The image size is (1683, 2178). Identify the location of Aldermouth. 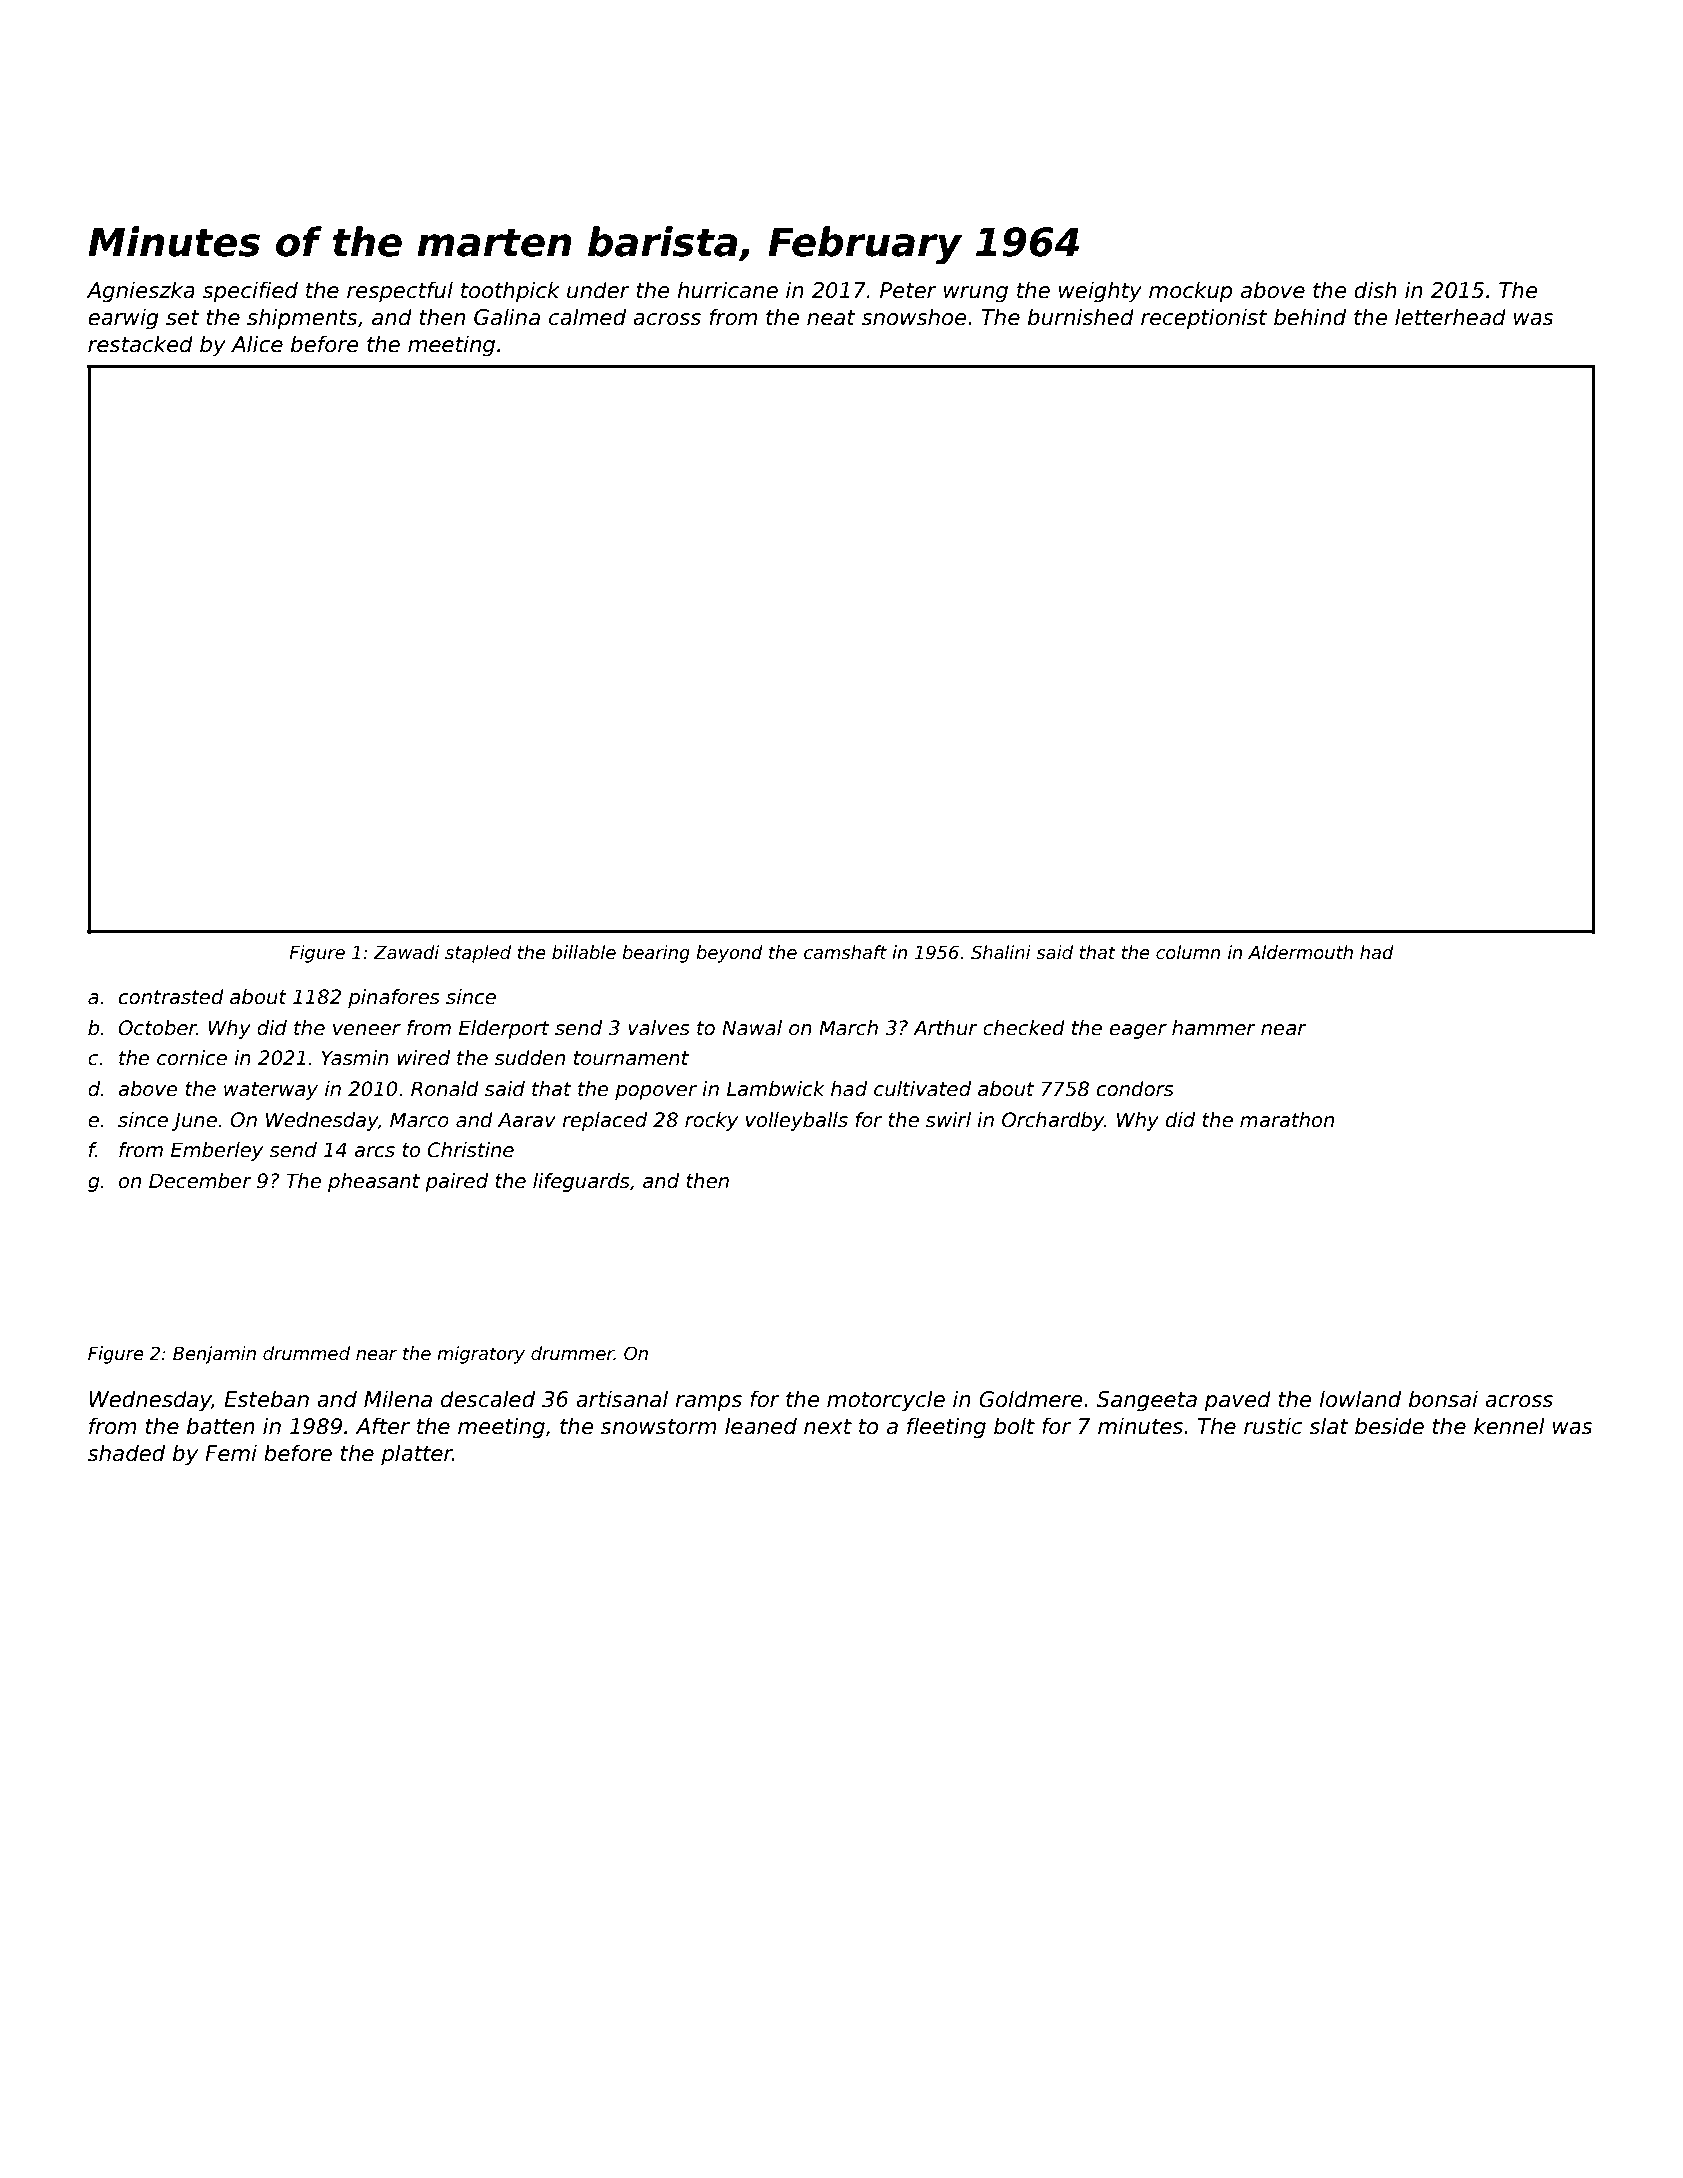
(1300, 952).
